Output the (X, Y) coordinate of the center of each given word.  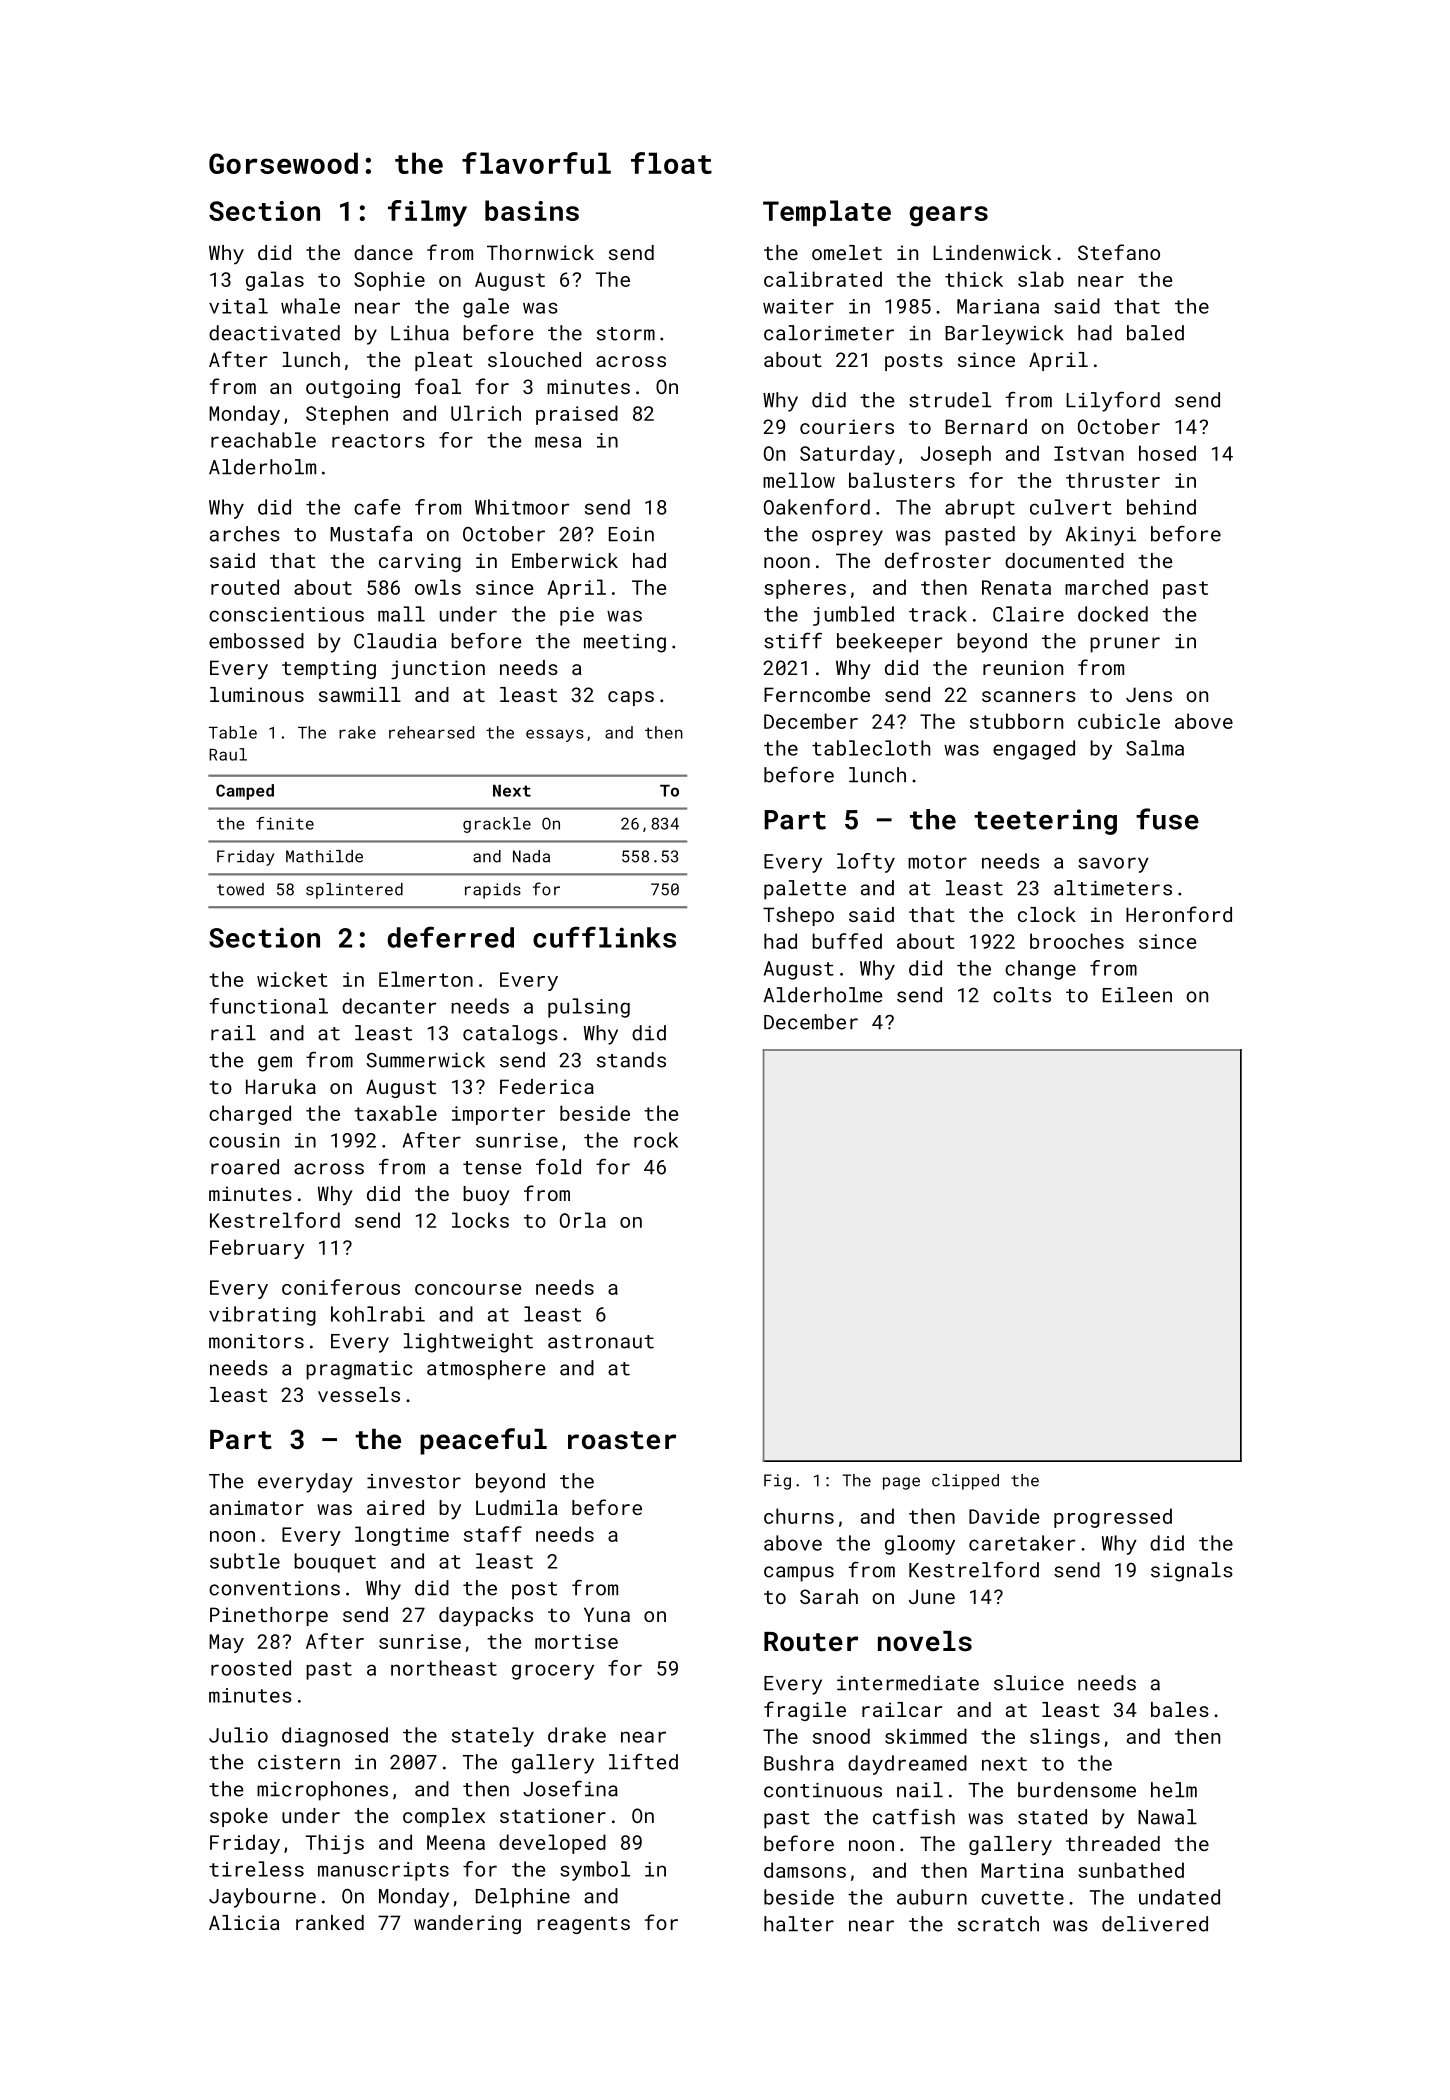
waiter (798, 306)
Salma (1155, 748)
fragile (805, 1711)
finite (285, 823)
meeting (625, 643)
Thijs (335, 1844)
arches (245, 534)
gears (948, 216)
